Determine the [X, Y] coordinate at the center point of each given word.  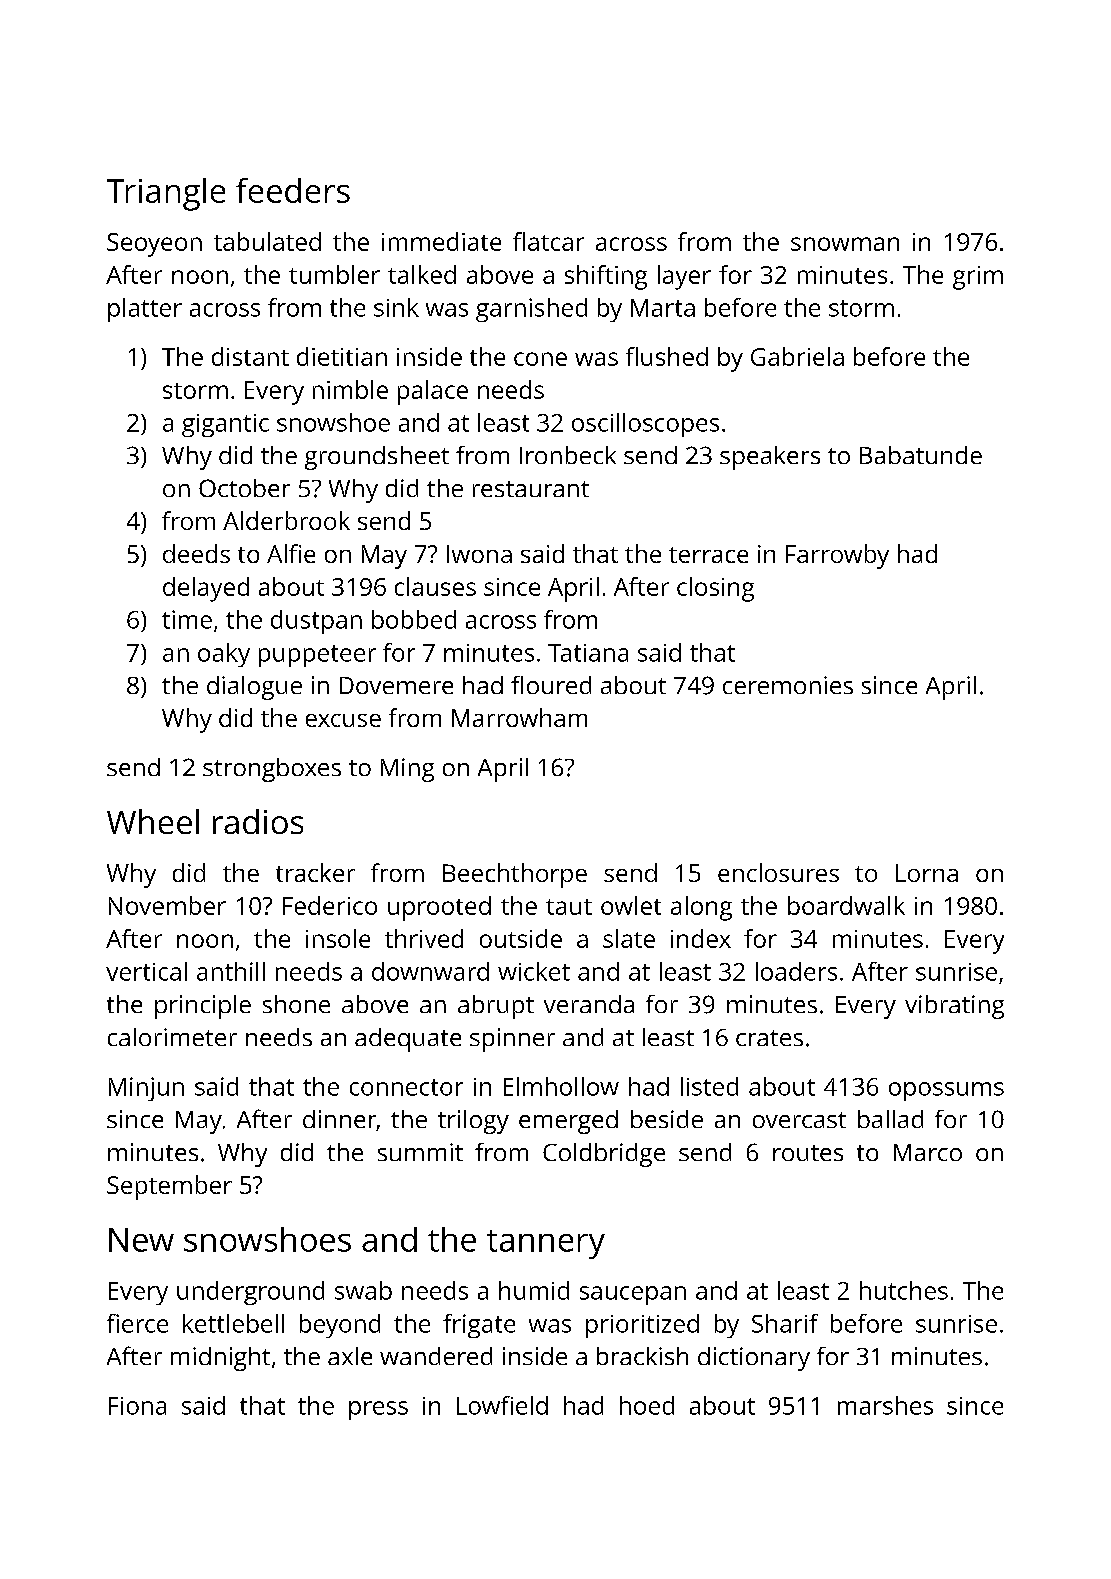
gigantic [225, 425]
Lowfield [502, 1405]
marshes [885, 1405]
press [378, 1410]
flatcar [548, 241]
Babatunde [921, 455]
